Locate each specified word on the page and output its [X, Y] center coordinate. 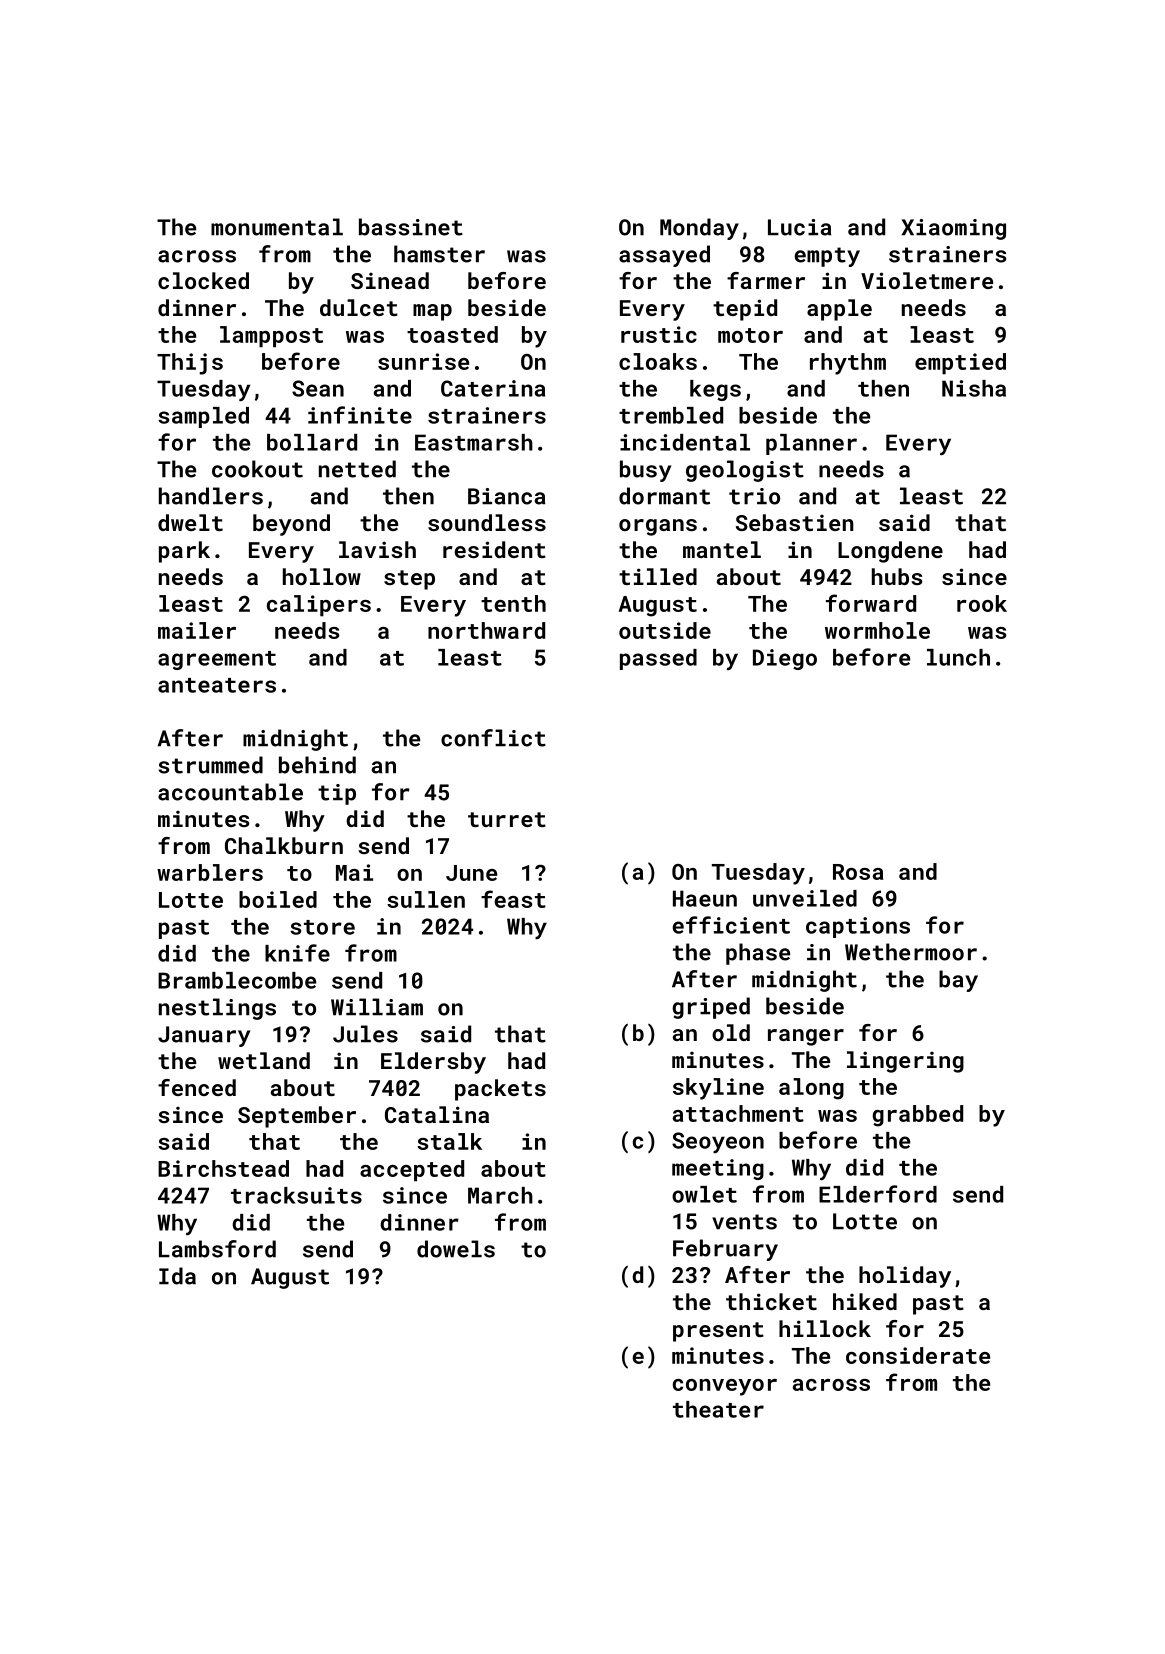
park [184, 552]
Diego [785, 659]
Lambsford [217, 1249]
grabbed [917, 1116]
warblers [210, 872]
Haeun [705, 898]
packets [500, 1090]
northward [486, 630]
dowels [456, 1249]
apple [839, 310]
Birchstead [223, 1168]
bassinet [411, 227]
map [432, 312]
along [811, 1089]
